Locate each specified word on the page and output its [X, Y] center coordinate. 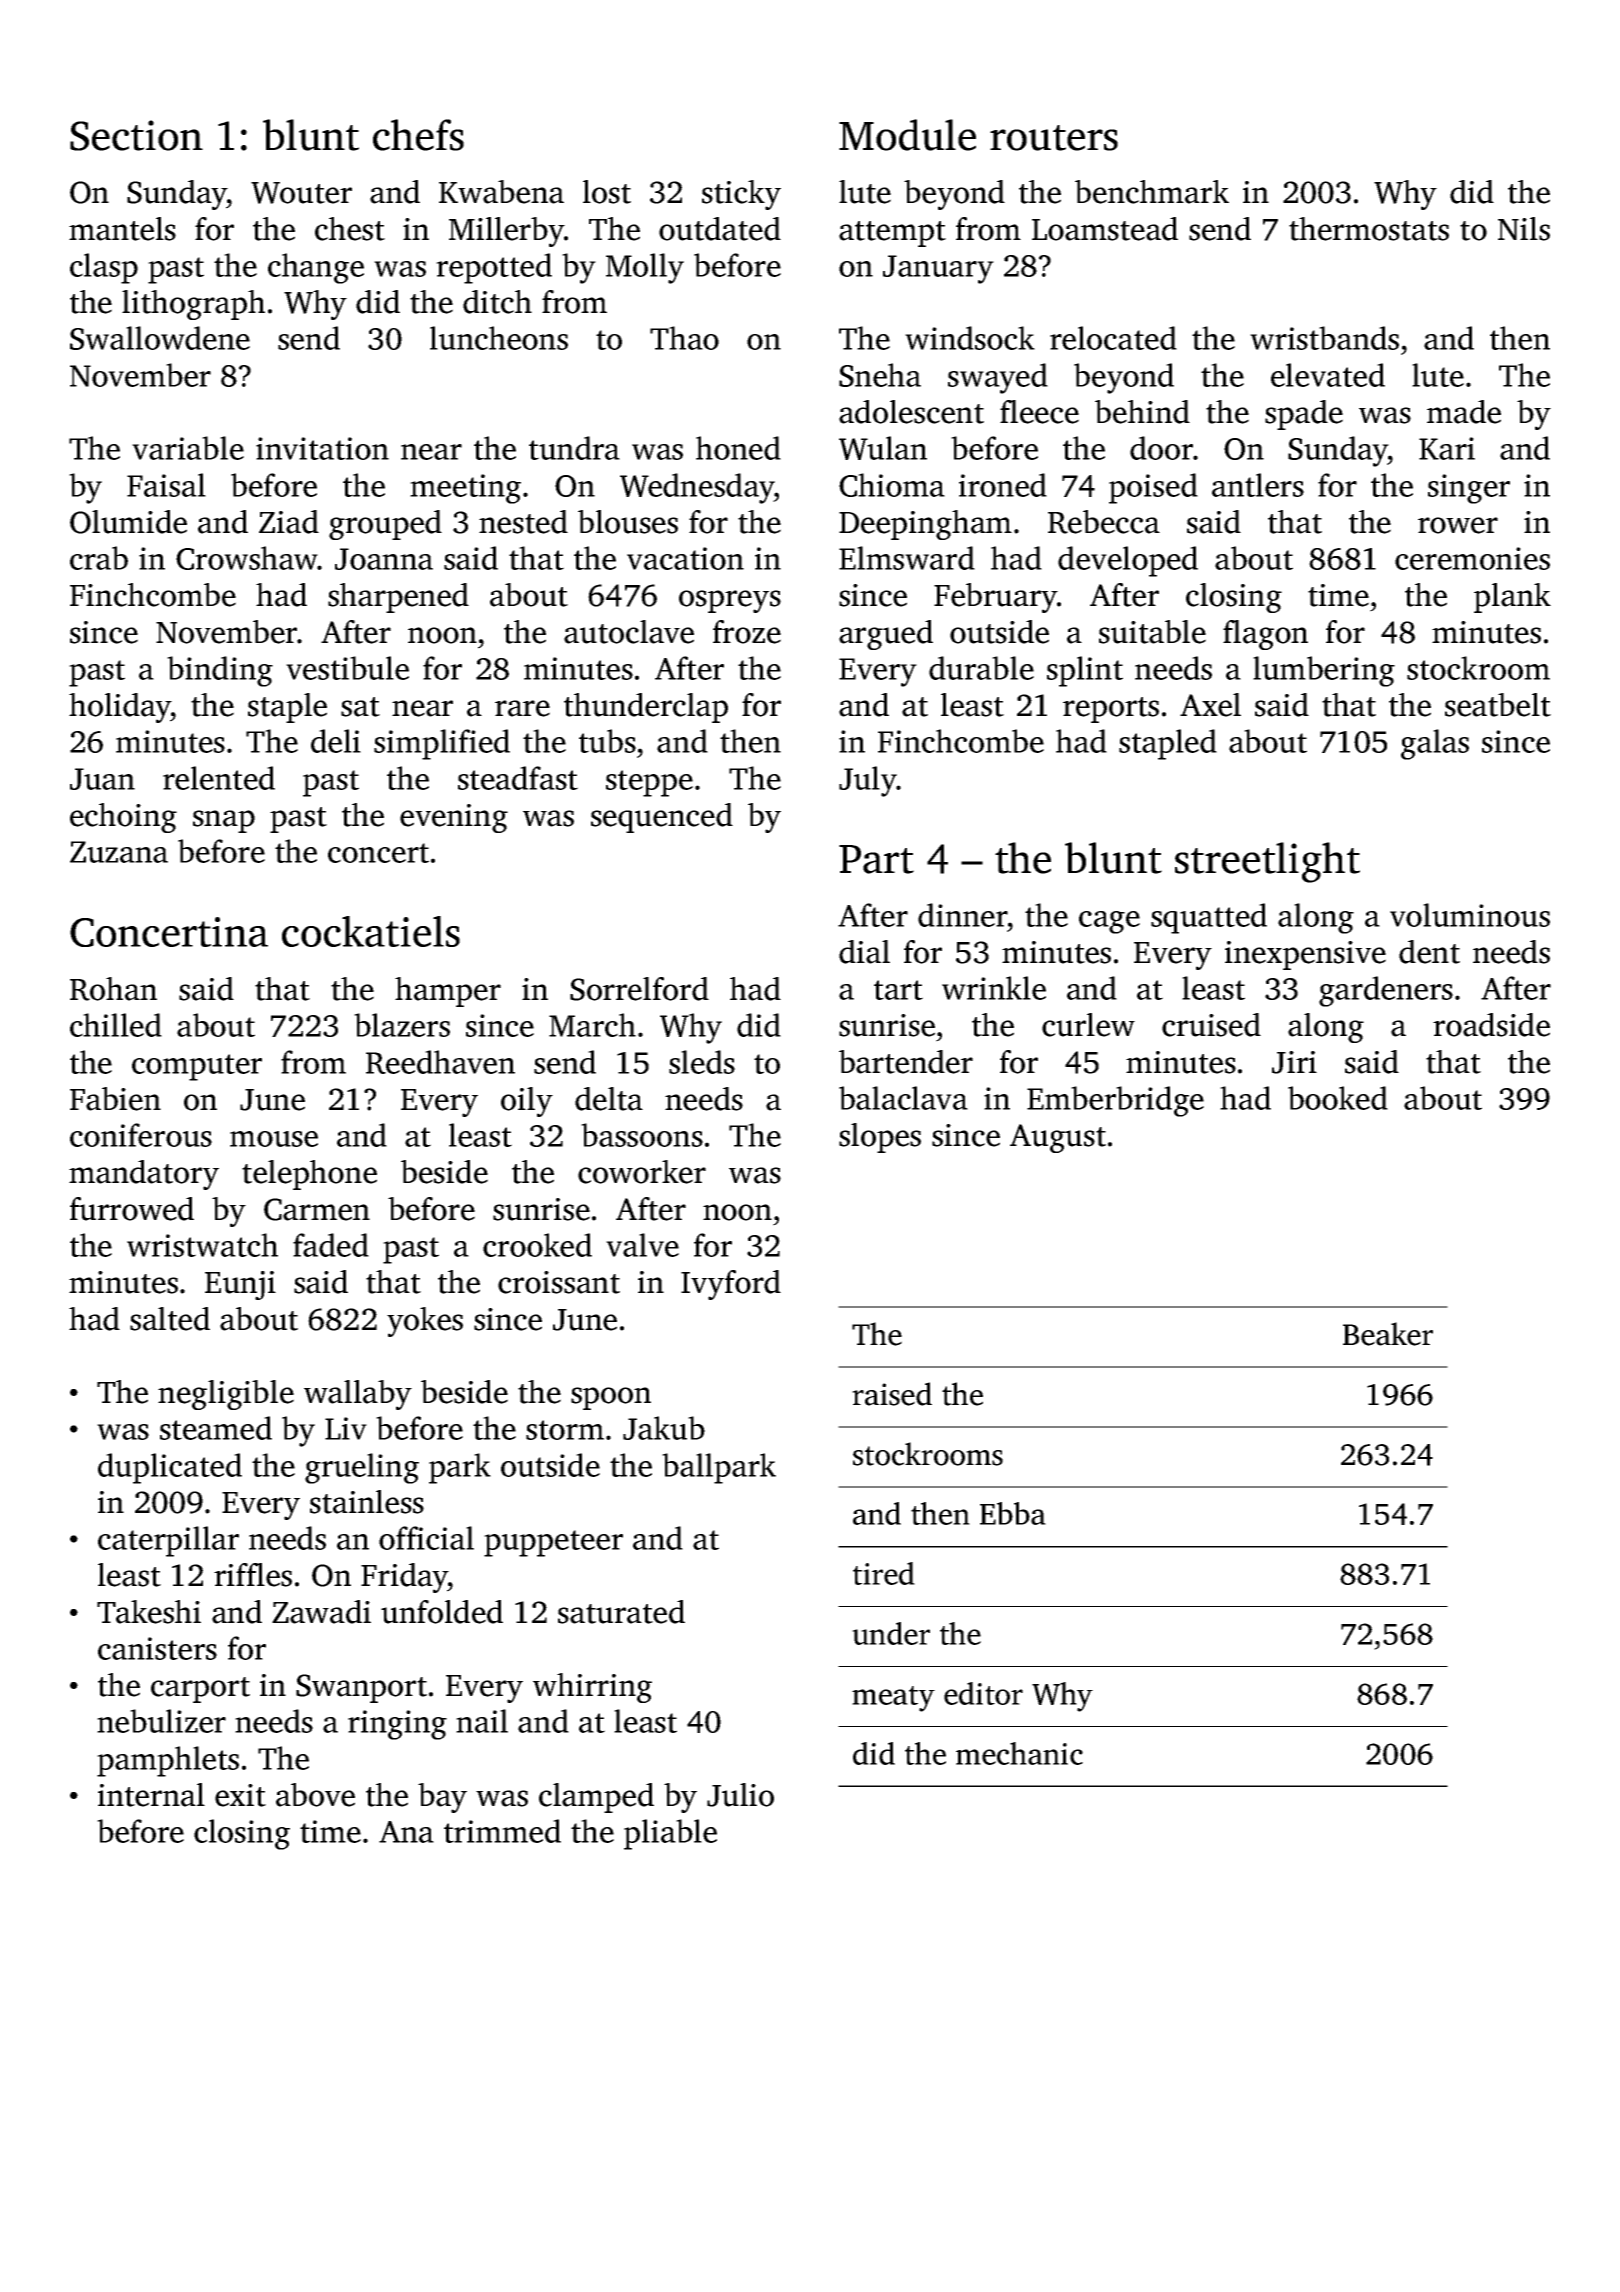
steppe [649, 783]
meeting [465, 489]
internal [151, 1795]
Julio [740, 1795]
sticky [741, 195]
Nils [1524, 229]
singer [1469, 489]
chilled [116, 1025]
